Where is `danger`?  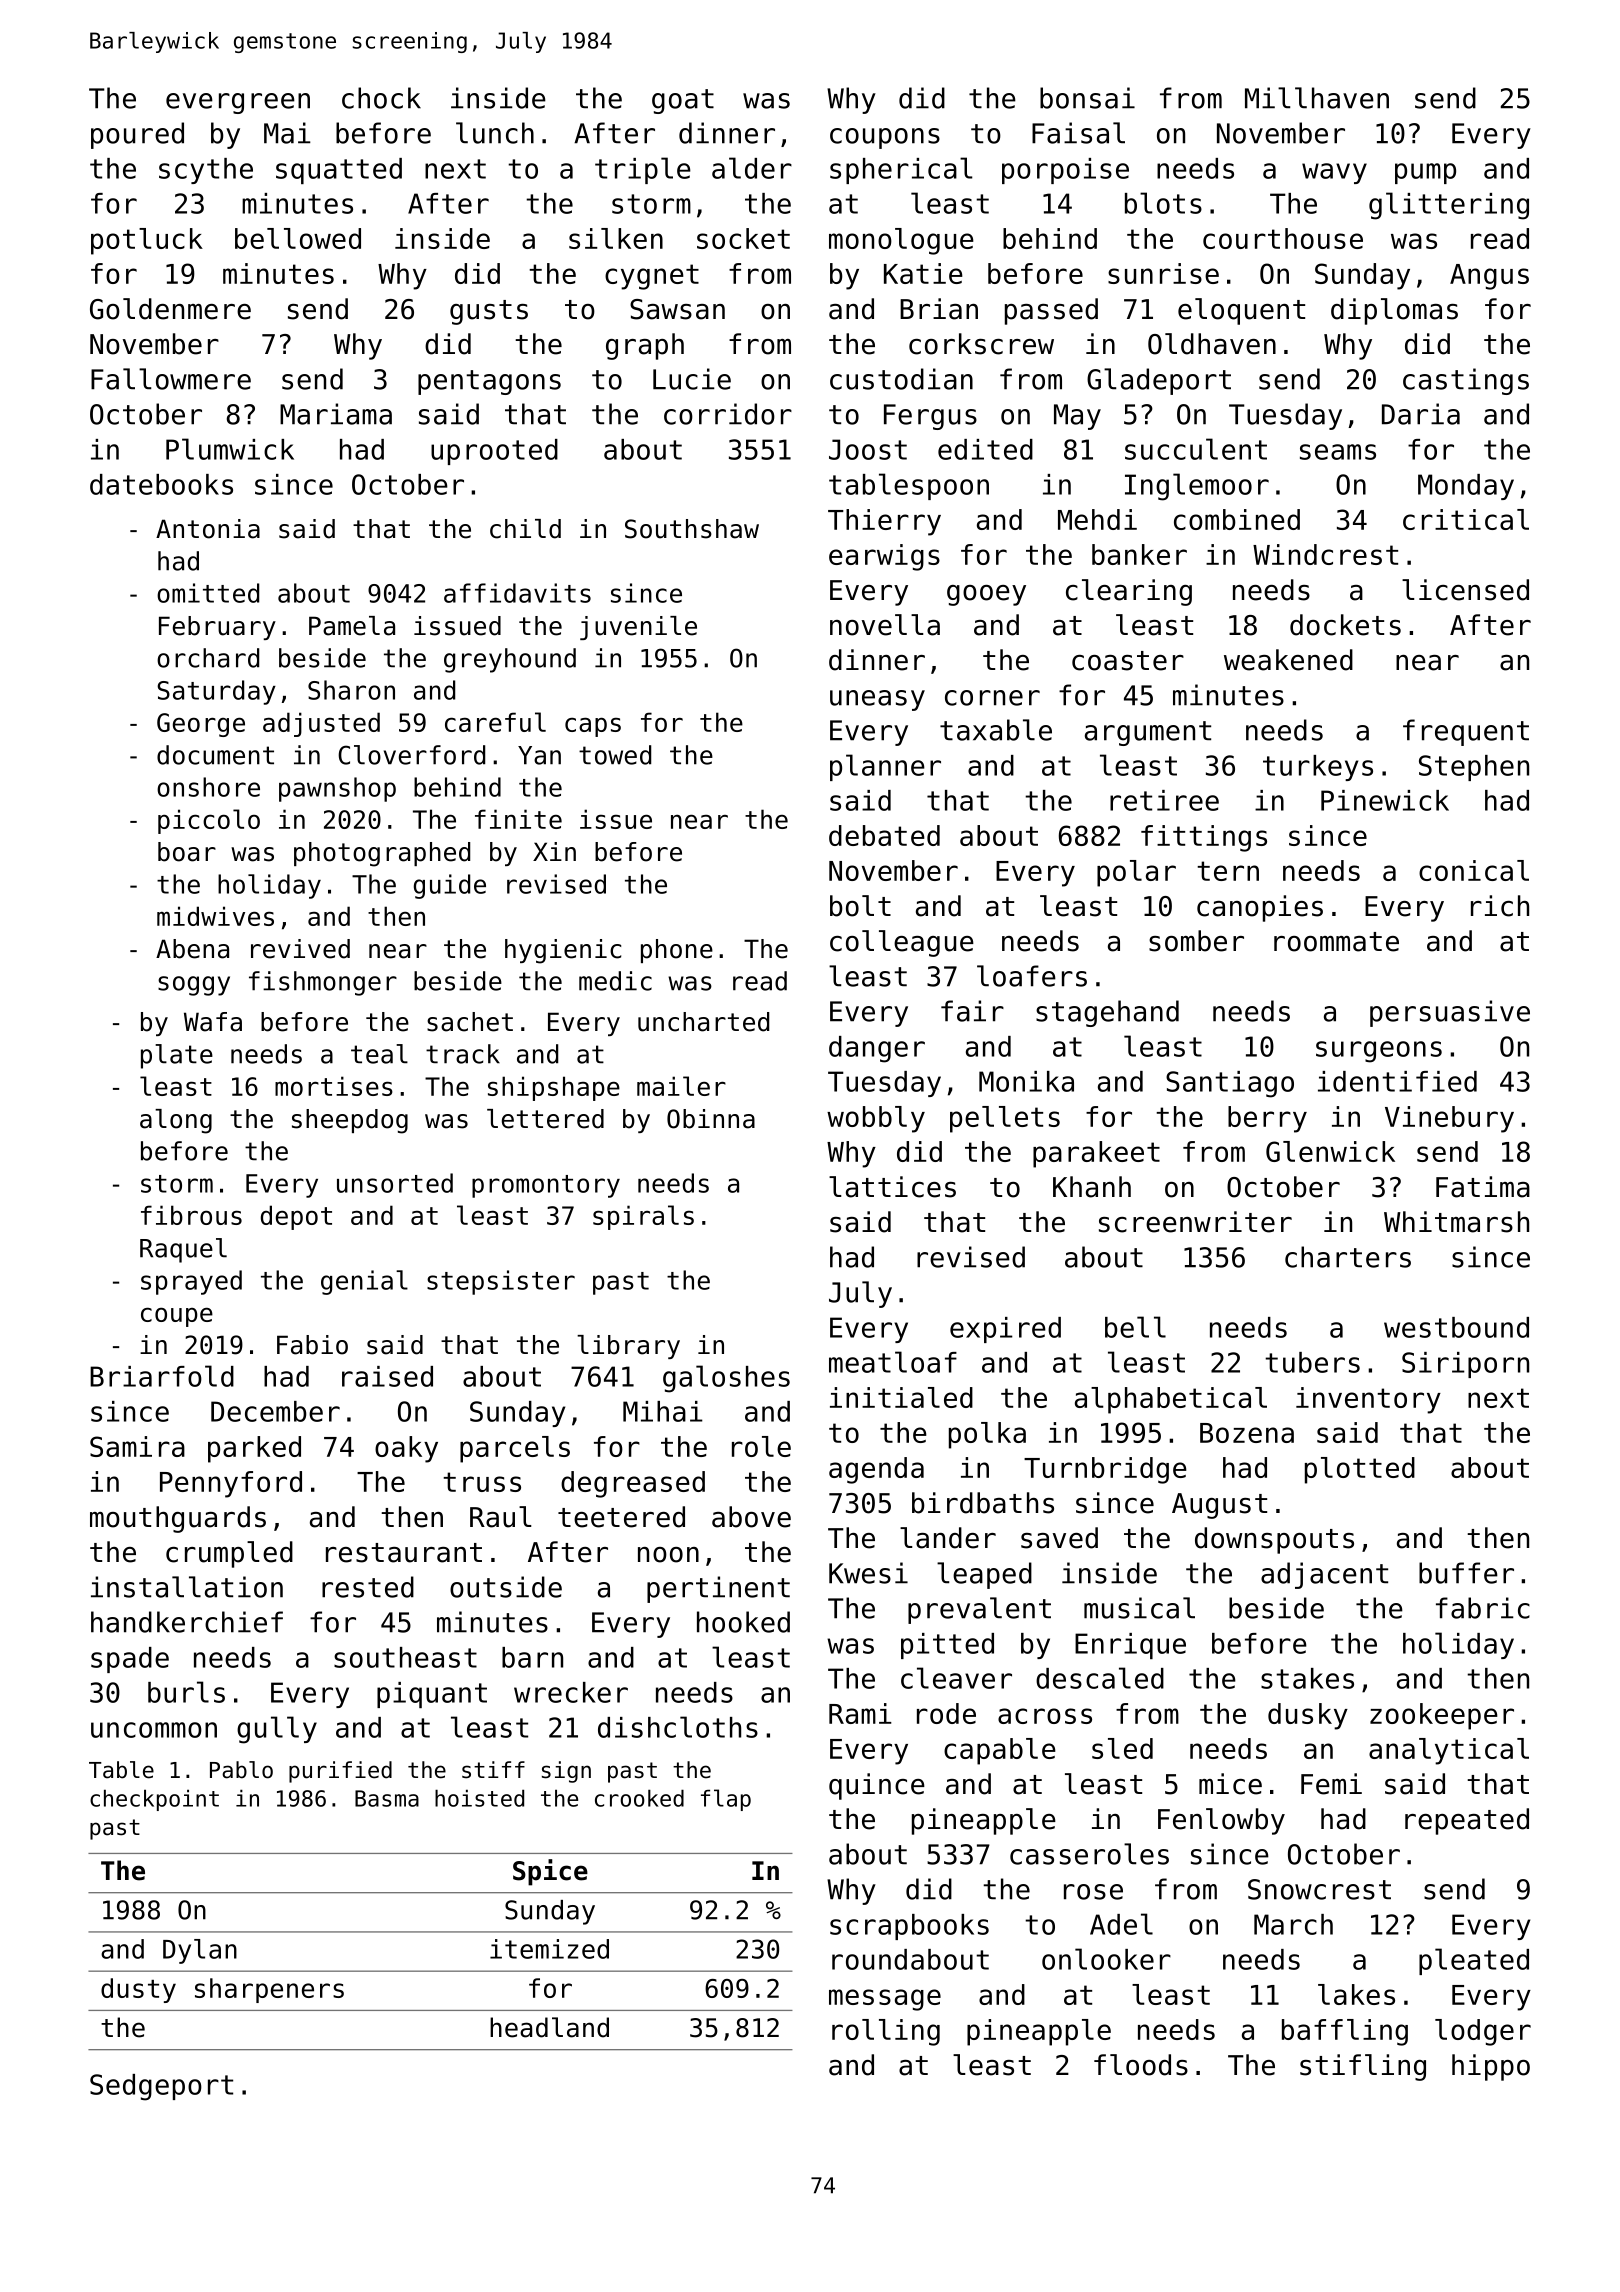 danger is located at coordinates (877, 1049).
